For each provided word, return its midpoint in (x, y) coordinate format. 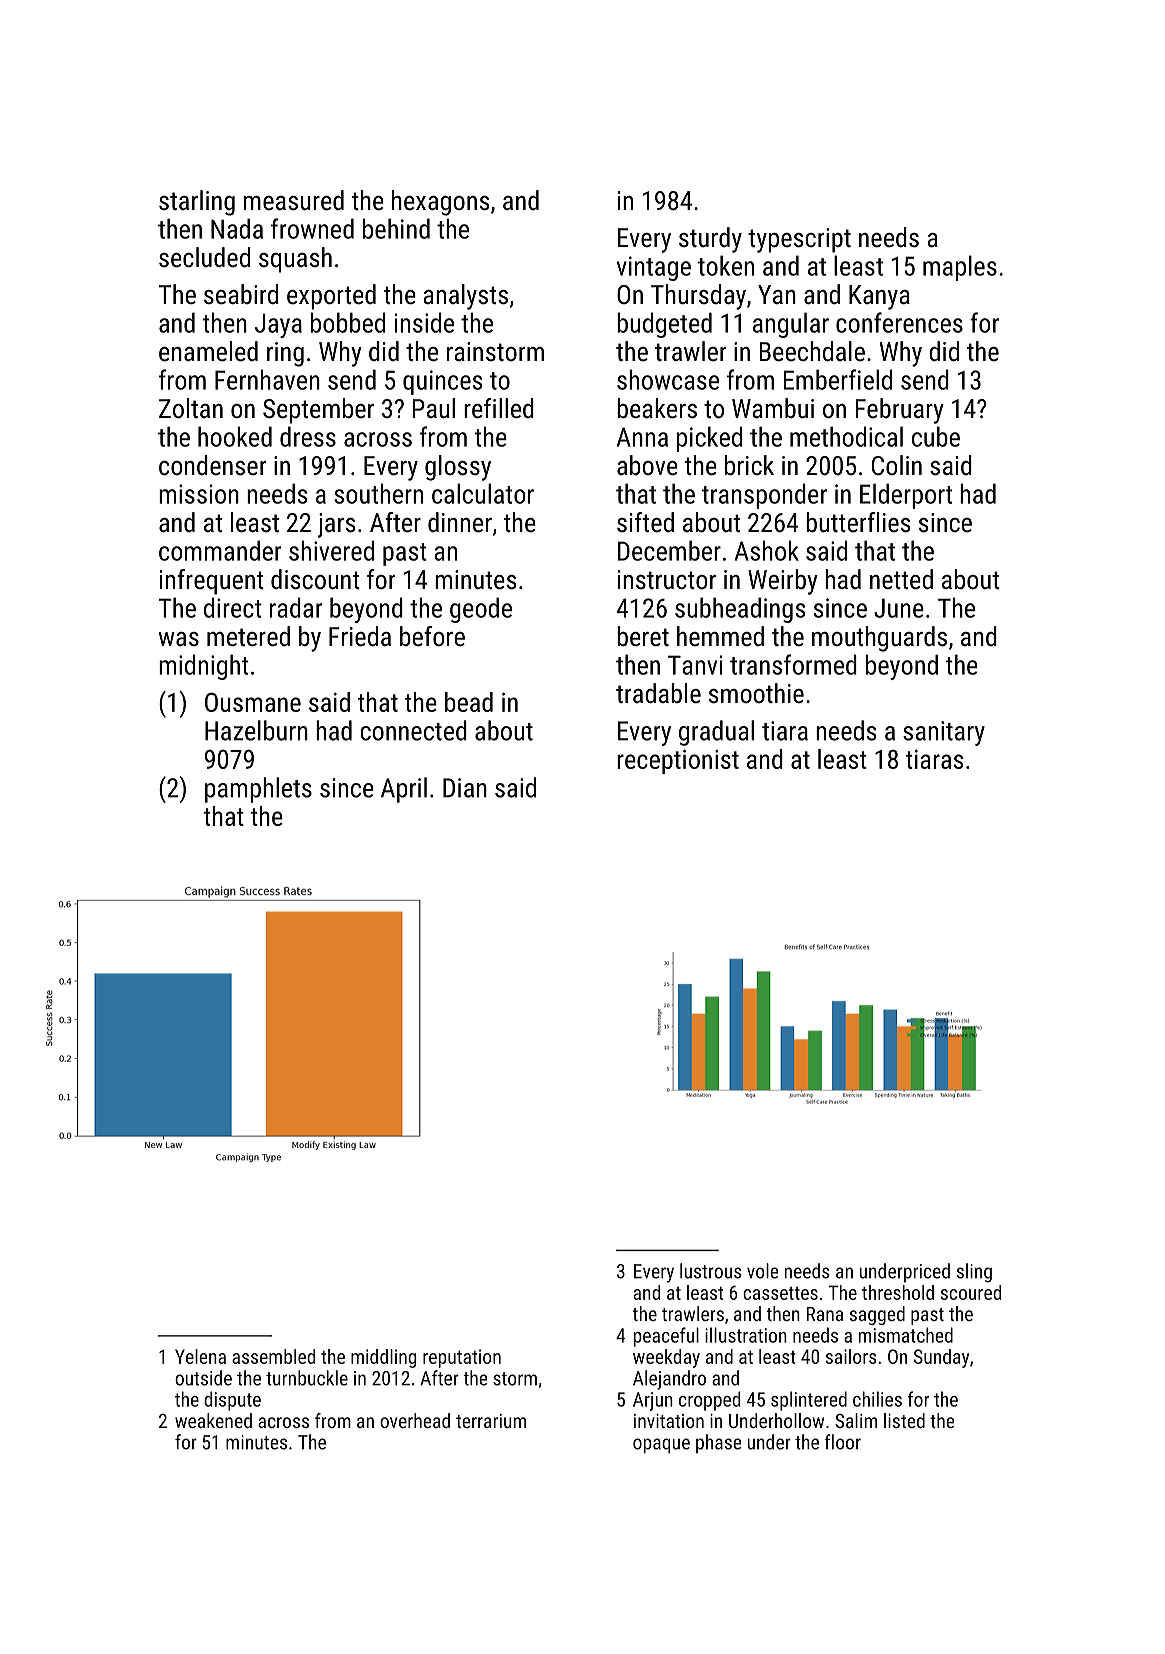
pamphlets (258, 790)
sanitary (944, 733)
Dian (465, 788)
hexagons (440, 203)
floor (843, 1442)
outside (203, 1378)
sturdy (710, 240)
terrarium (491, 1421)
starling (197, 203)
